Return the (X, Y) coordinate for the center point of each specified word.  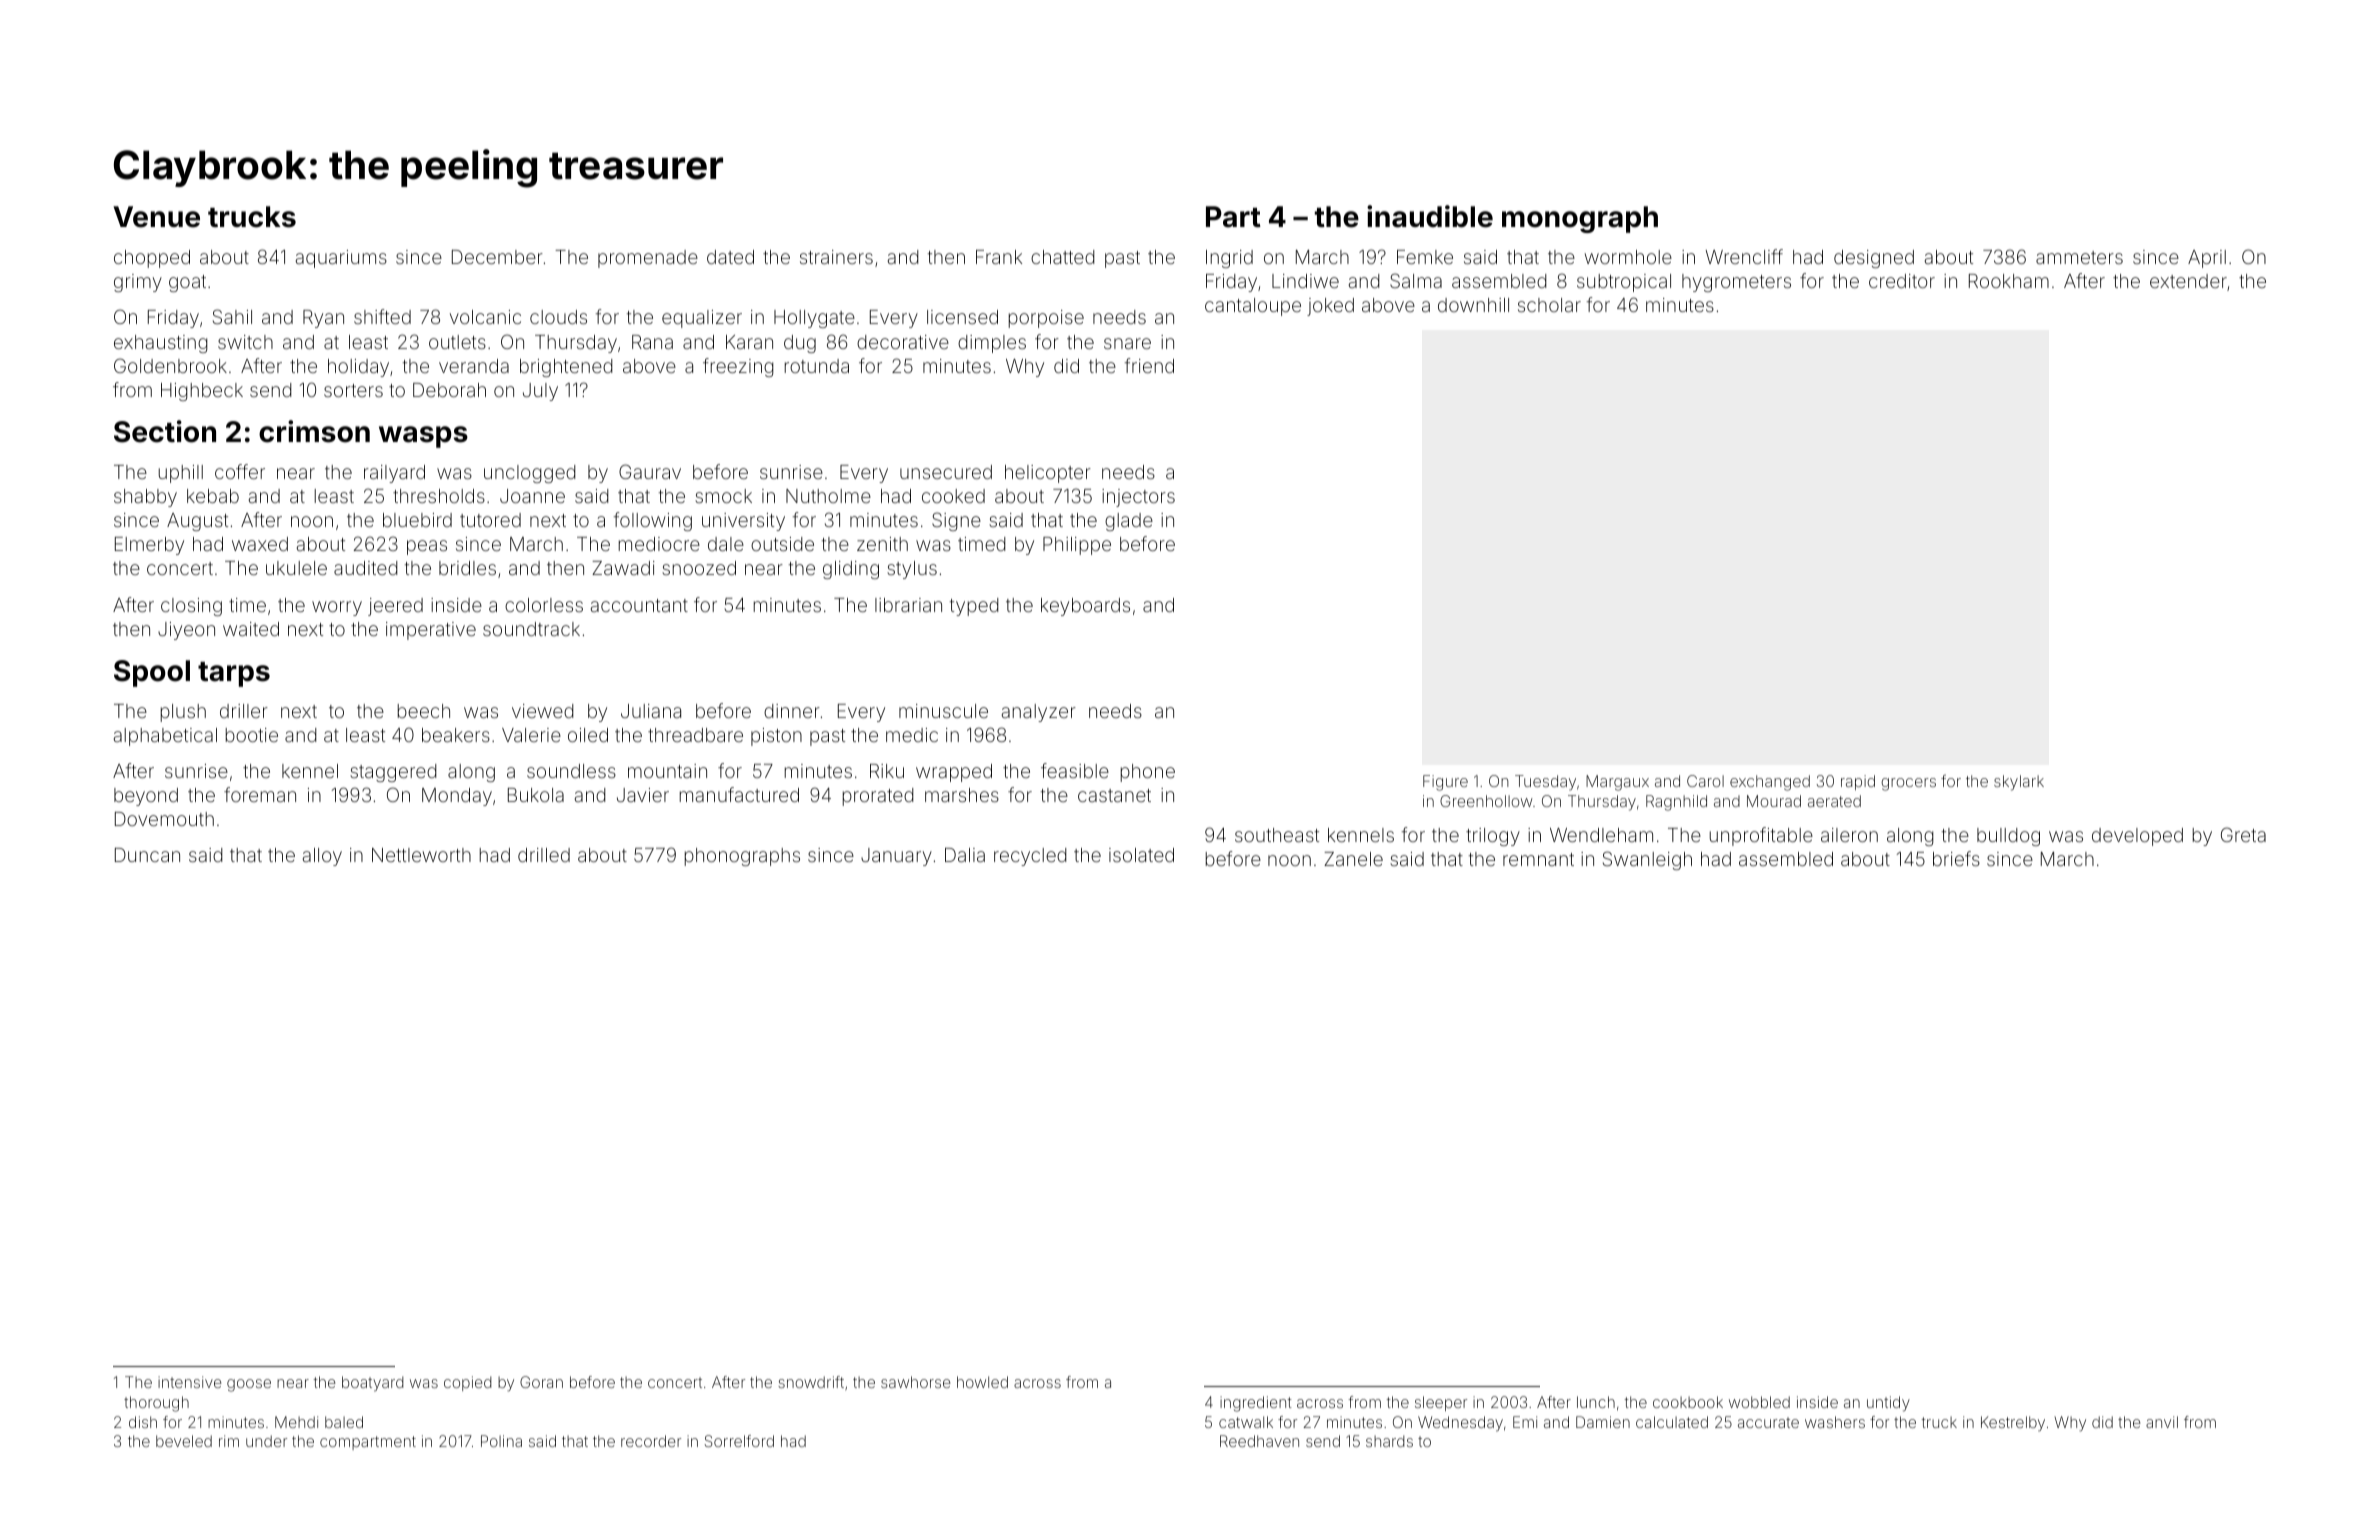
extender (2188, 281)
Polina (501, 1441)
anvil (2162, 1422)
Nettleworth (421, 855)
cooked (953, 496)
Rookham (2009, 281)
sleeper (1441, 1403)
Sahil (232, 316)
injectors (1138, 498)
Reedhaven (1259, 1441)
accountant (639, 605)
